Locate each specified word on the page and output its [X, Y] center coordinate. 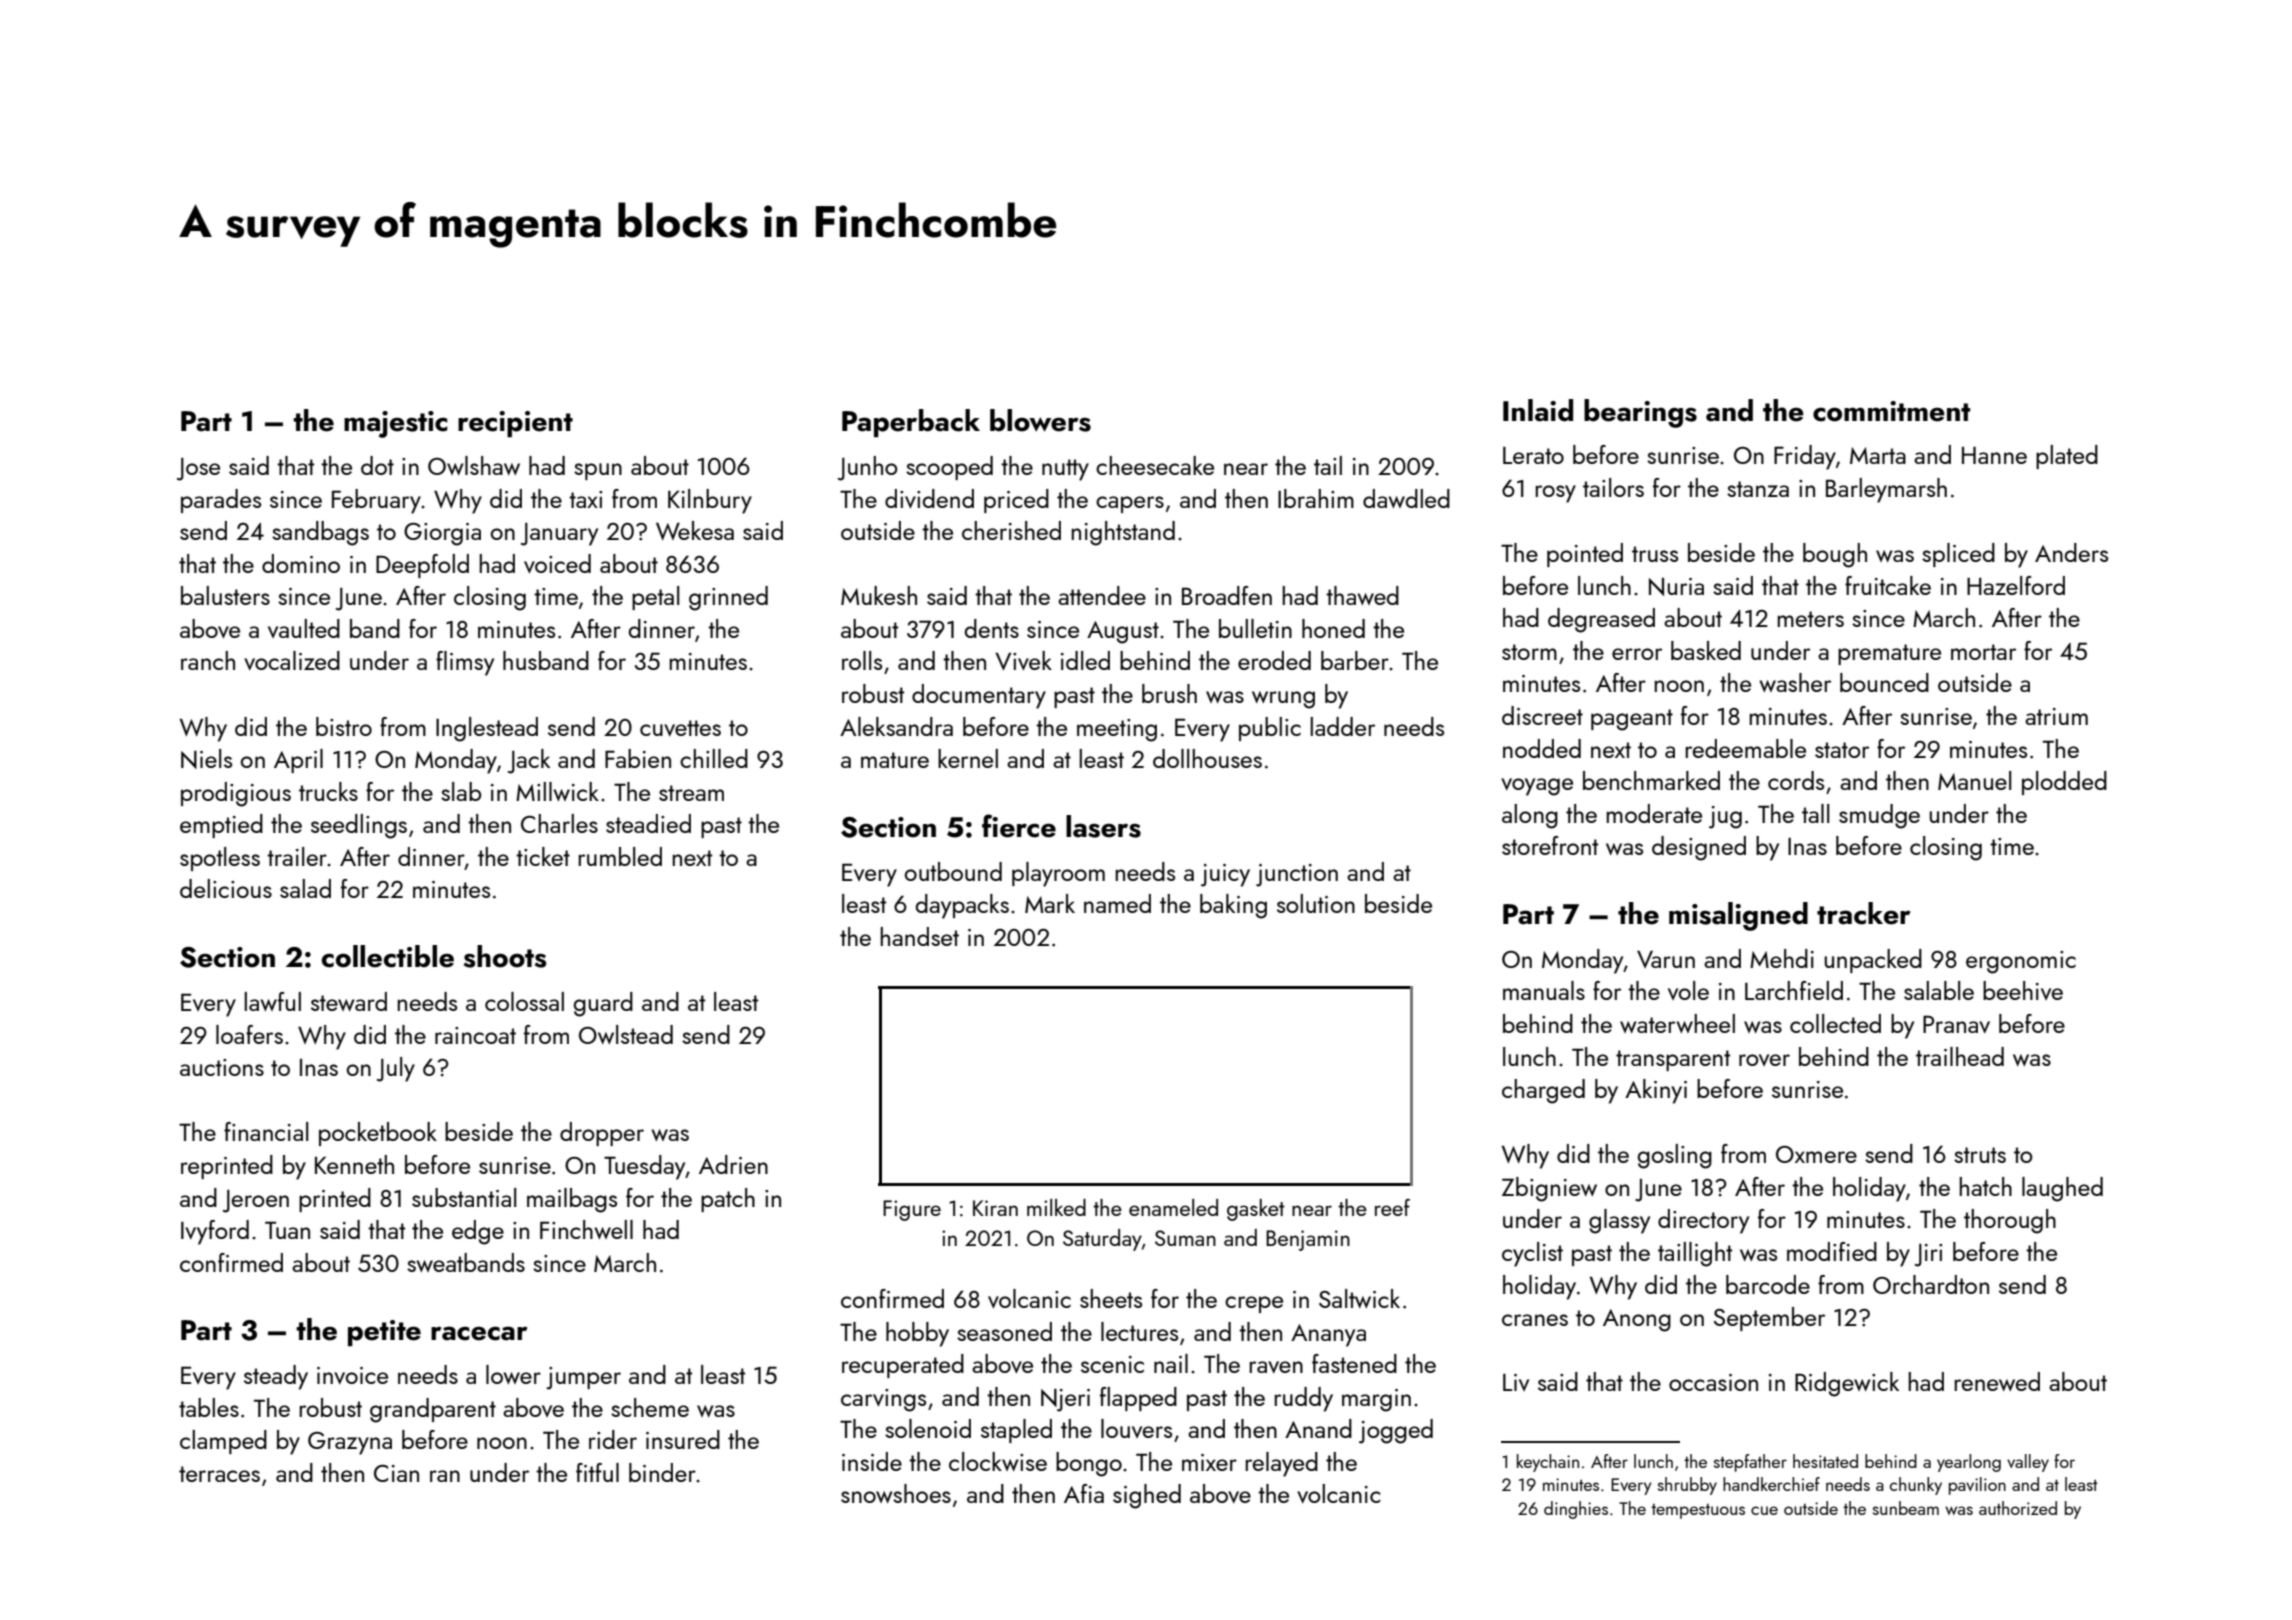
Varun [1666, 959]
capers [1130, 504]
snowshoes [896, 1493]
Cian [396, 1473]
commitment [1891, 411]
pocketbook [378, 1134]
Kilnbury [710, 501]
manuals [1544, 990]
